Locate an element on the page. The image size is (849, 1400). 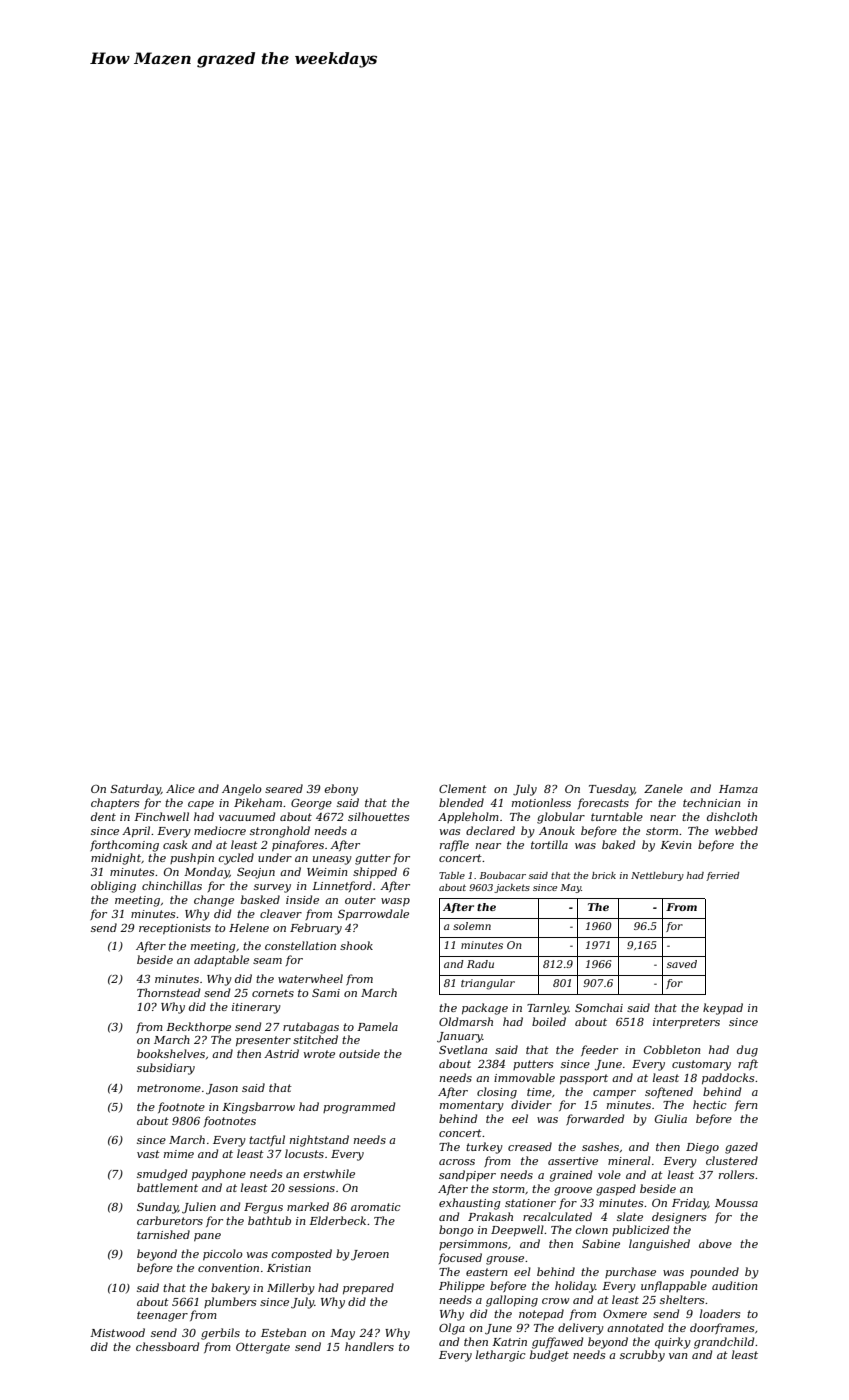
Kingsbarrow is located at coordinates (258, 1108).
